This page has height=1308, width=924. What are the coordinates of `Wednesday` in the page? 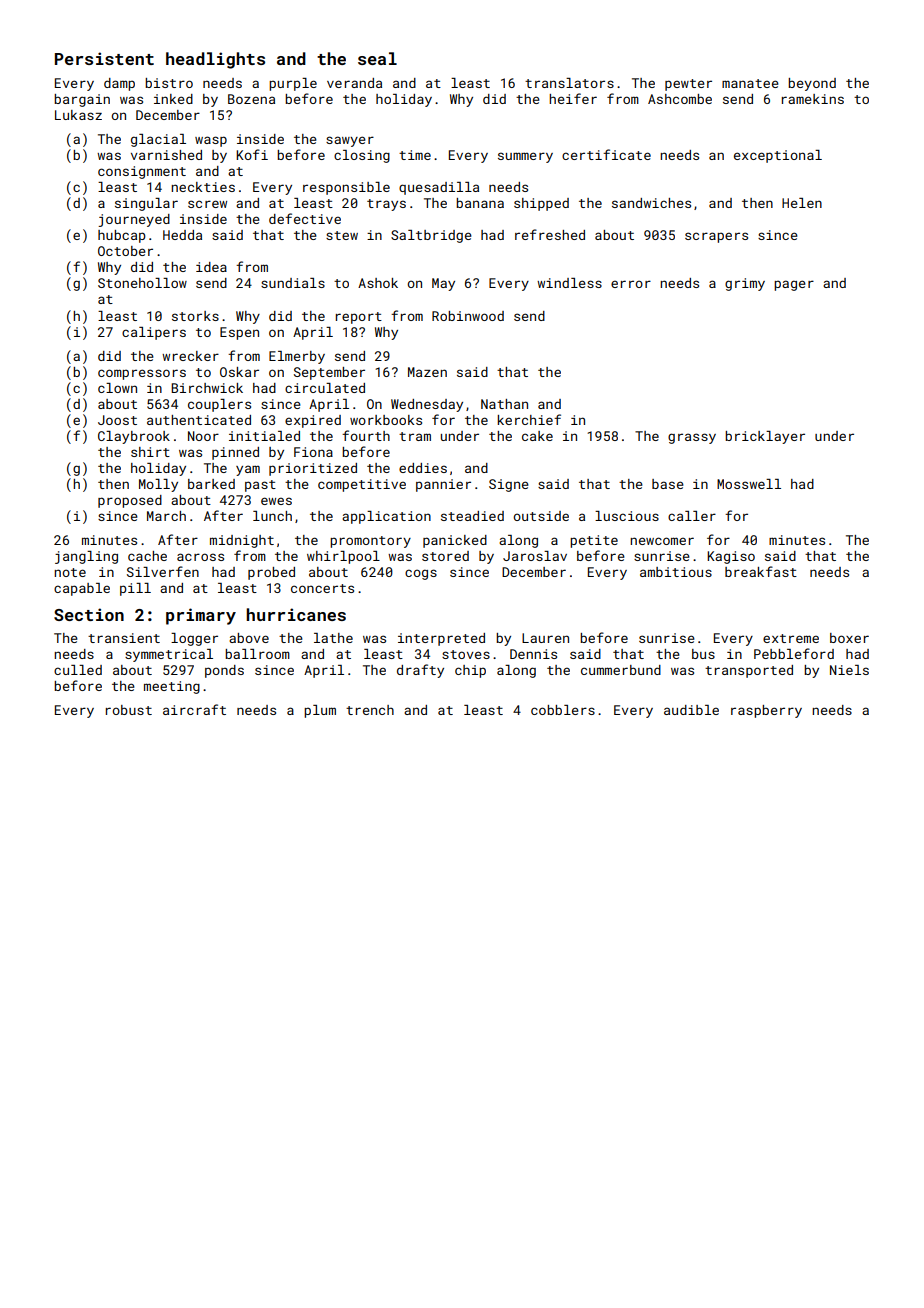 It's located at (427, 405).
